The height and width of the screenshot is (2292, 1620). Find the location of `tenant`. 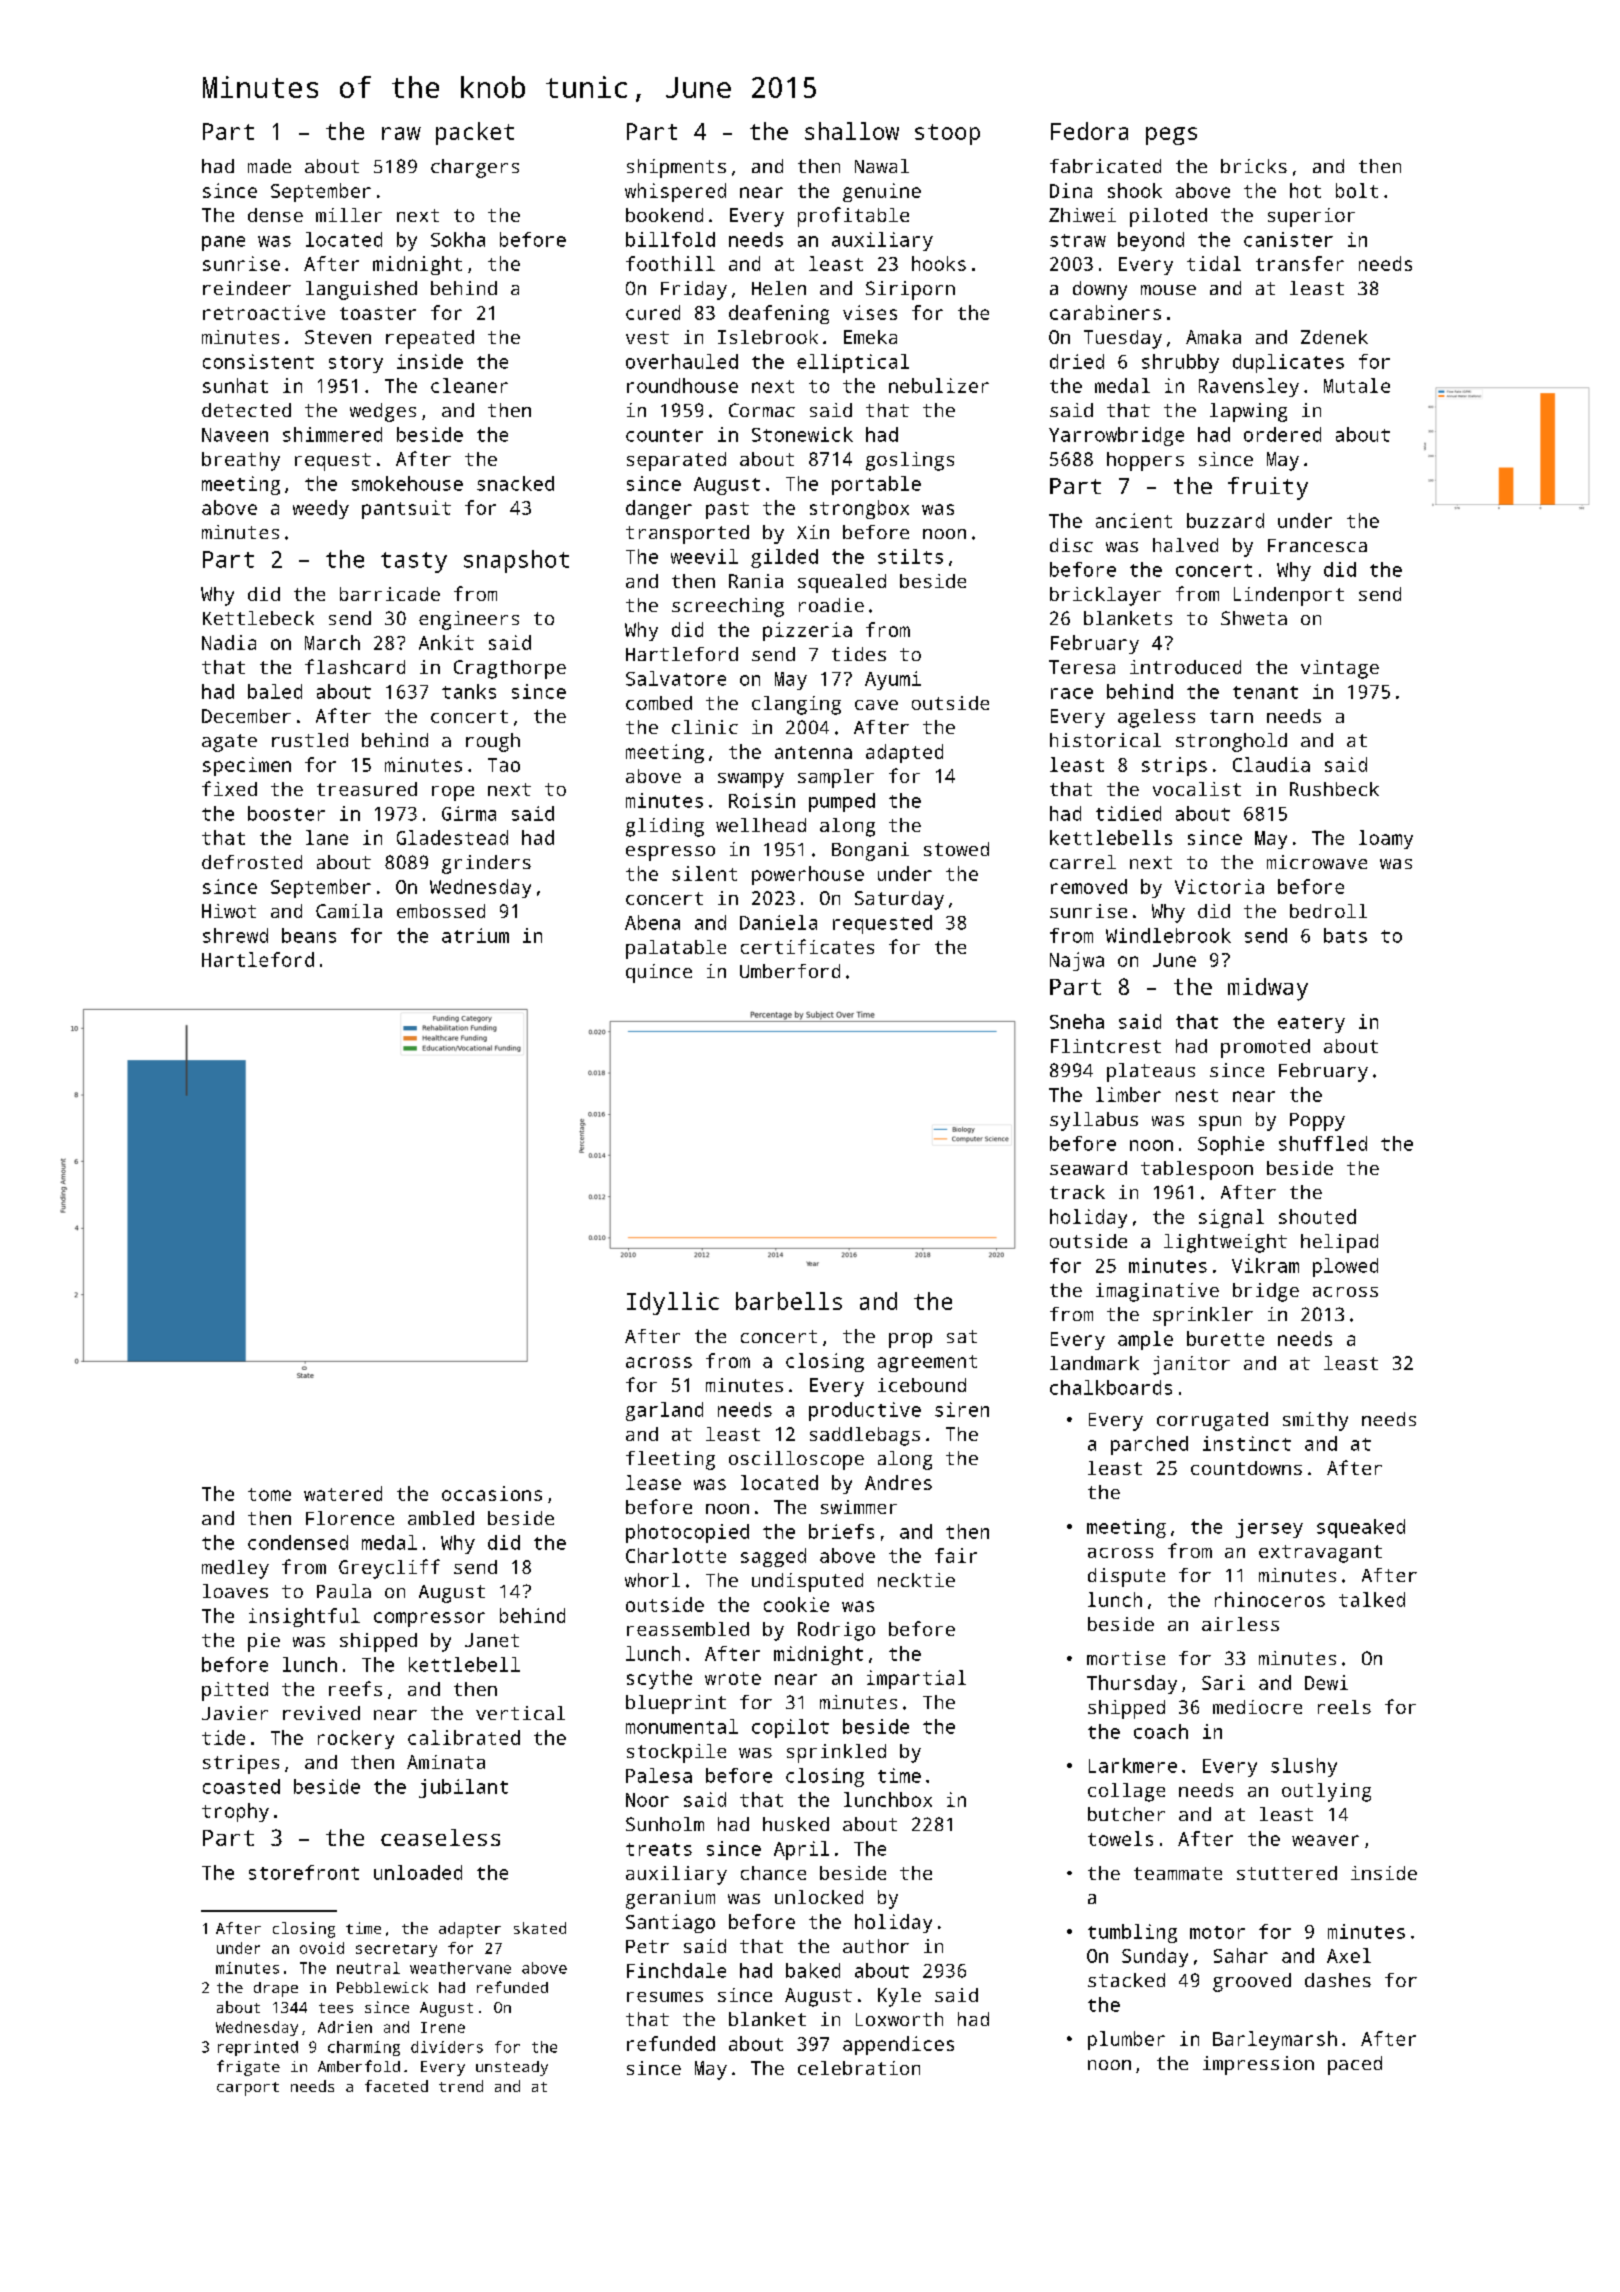

tenant is located at coordinates (1265, 692).
